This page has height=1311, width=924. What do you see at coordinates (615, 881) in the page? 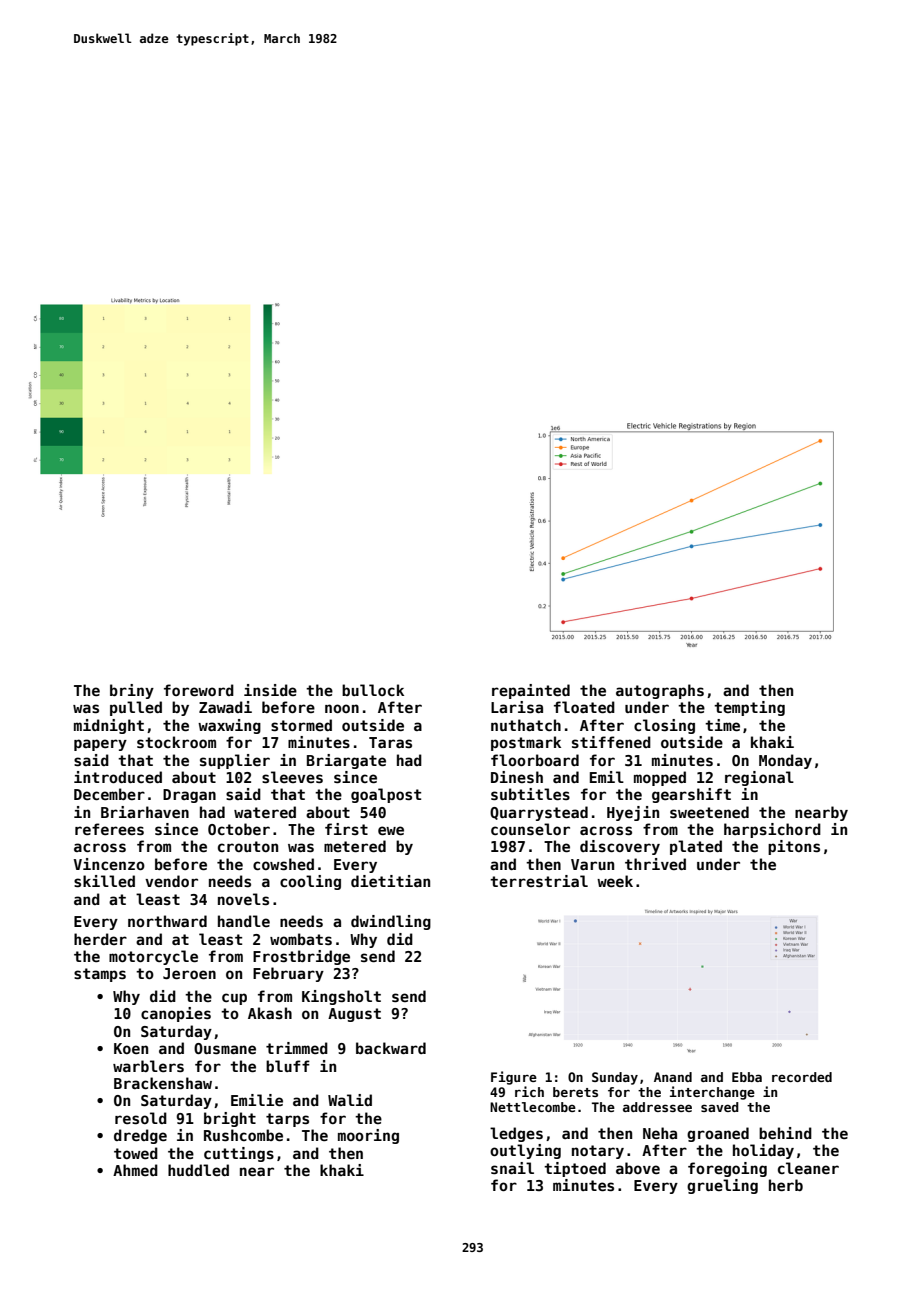
I see `week` at bounding box center [615, 881].
